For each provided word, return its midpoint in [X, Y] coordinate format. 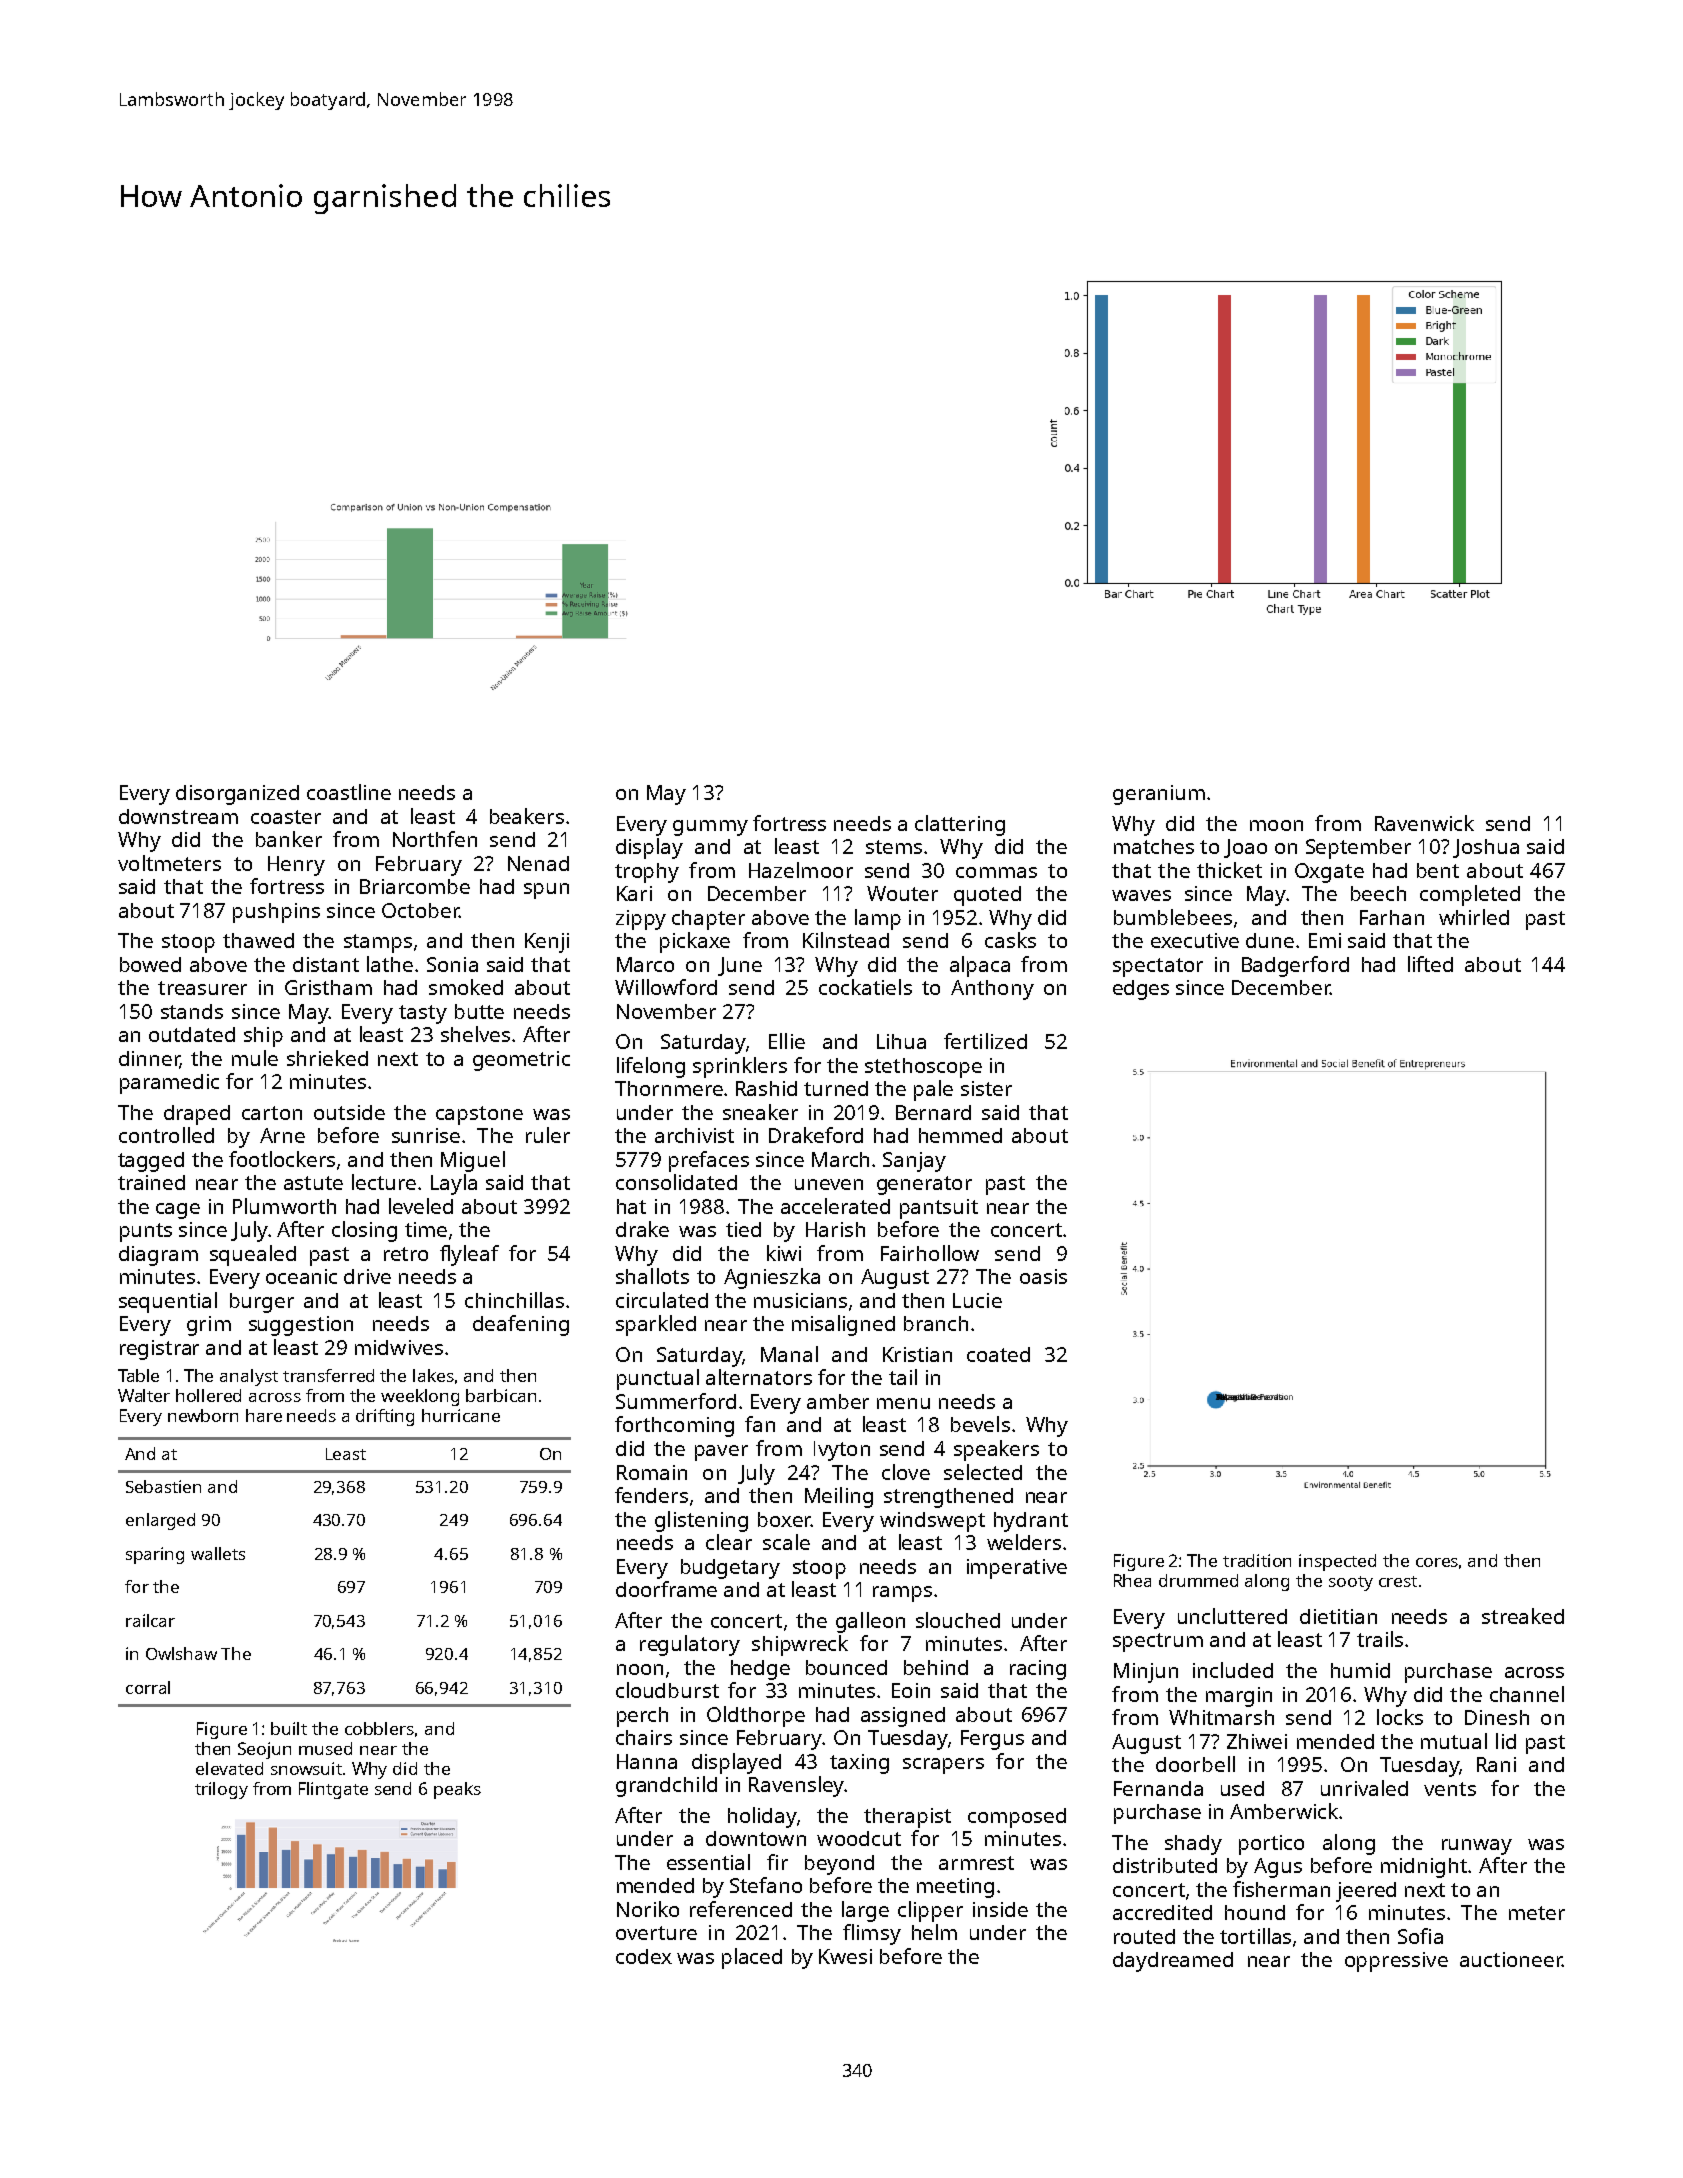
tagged [151, 1162]
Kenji [547, 943]
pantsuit [939, 1209]
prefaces [709, 1161]
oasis [1043, 1276]
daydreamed [1173, 1962]
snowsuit [307, 1768]
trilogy [221, 1790]
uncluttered [1232, 1616]
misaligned [843, 1325]
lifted [1430, 964]
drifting [385, 1417]
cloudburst [667, 1690]
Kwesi [845, 1956]
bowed [150, 964]
